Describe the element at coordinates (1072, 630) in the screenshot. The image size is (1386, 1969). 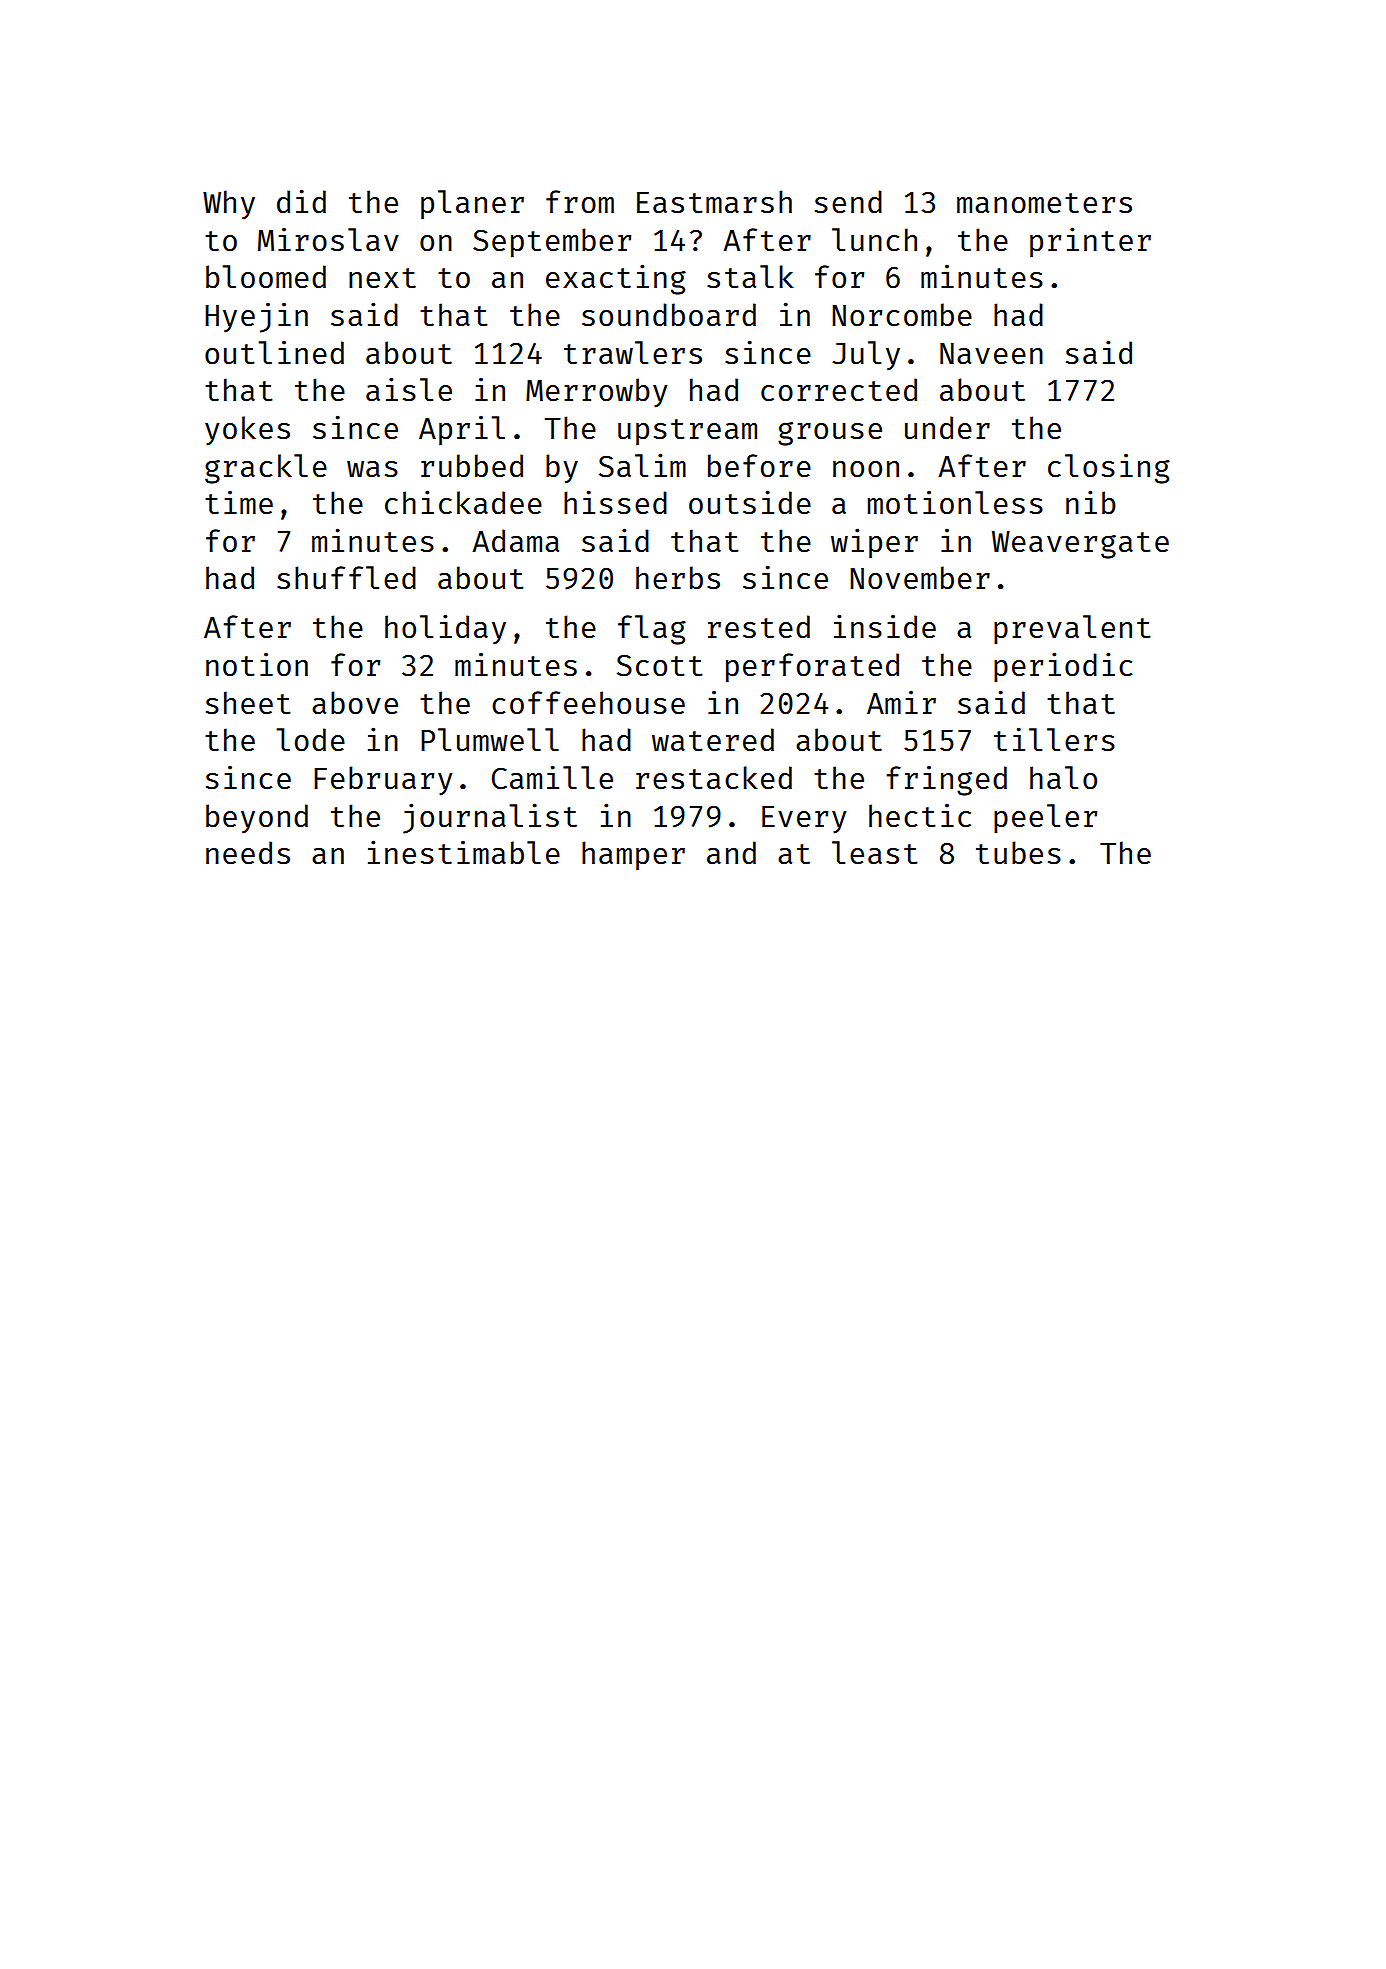
I see `prevalent` at that location.
